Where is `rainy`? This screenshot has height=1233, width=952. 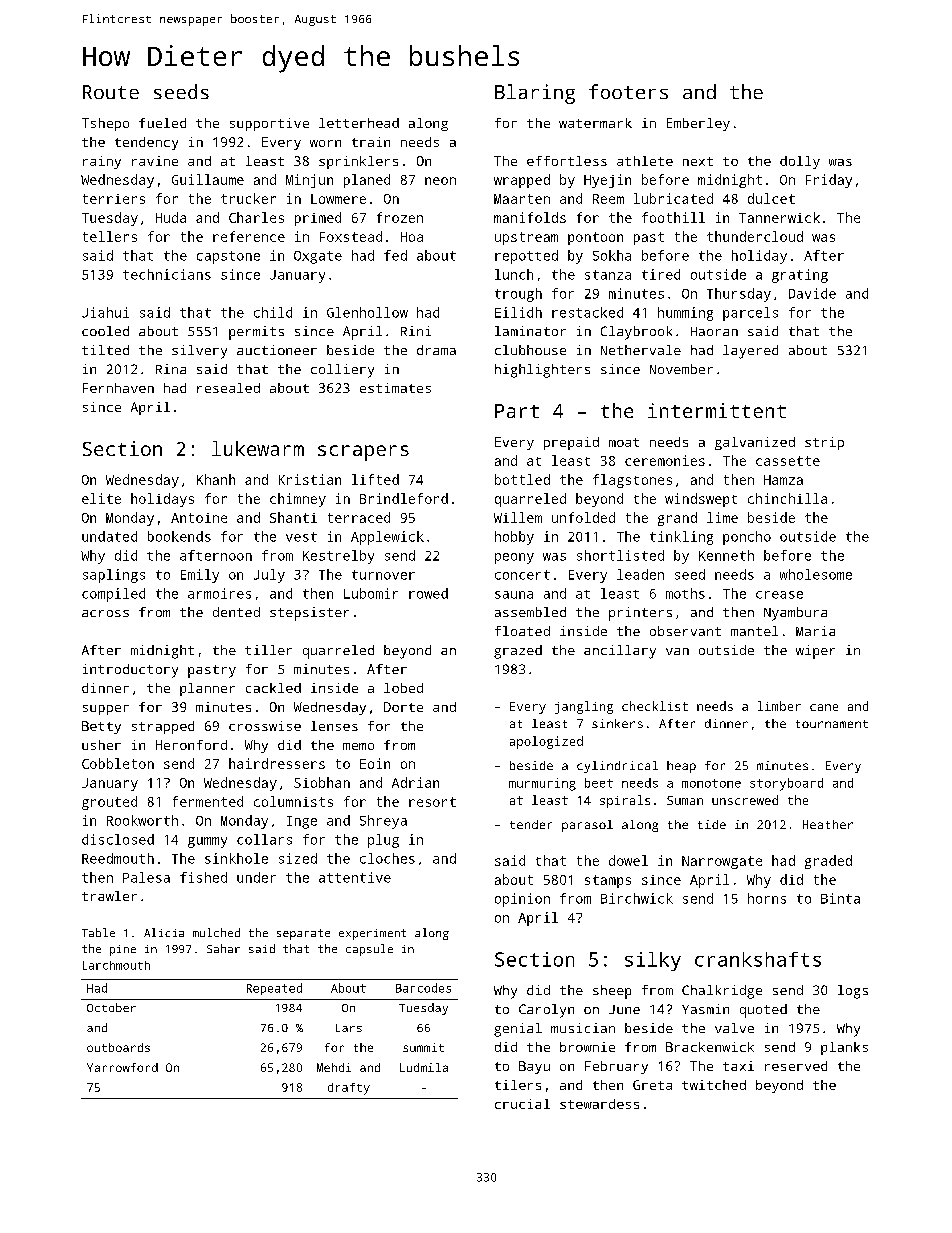
rainy is located at coordinates (102, 162).
